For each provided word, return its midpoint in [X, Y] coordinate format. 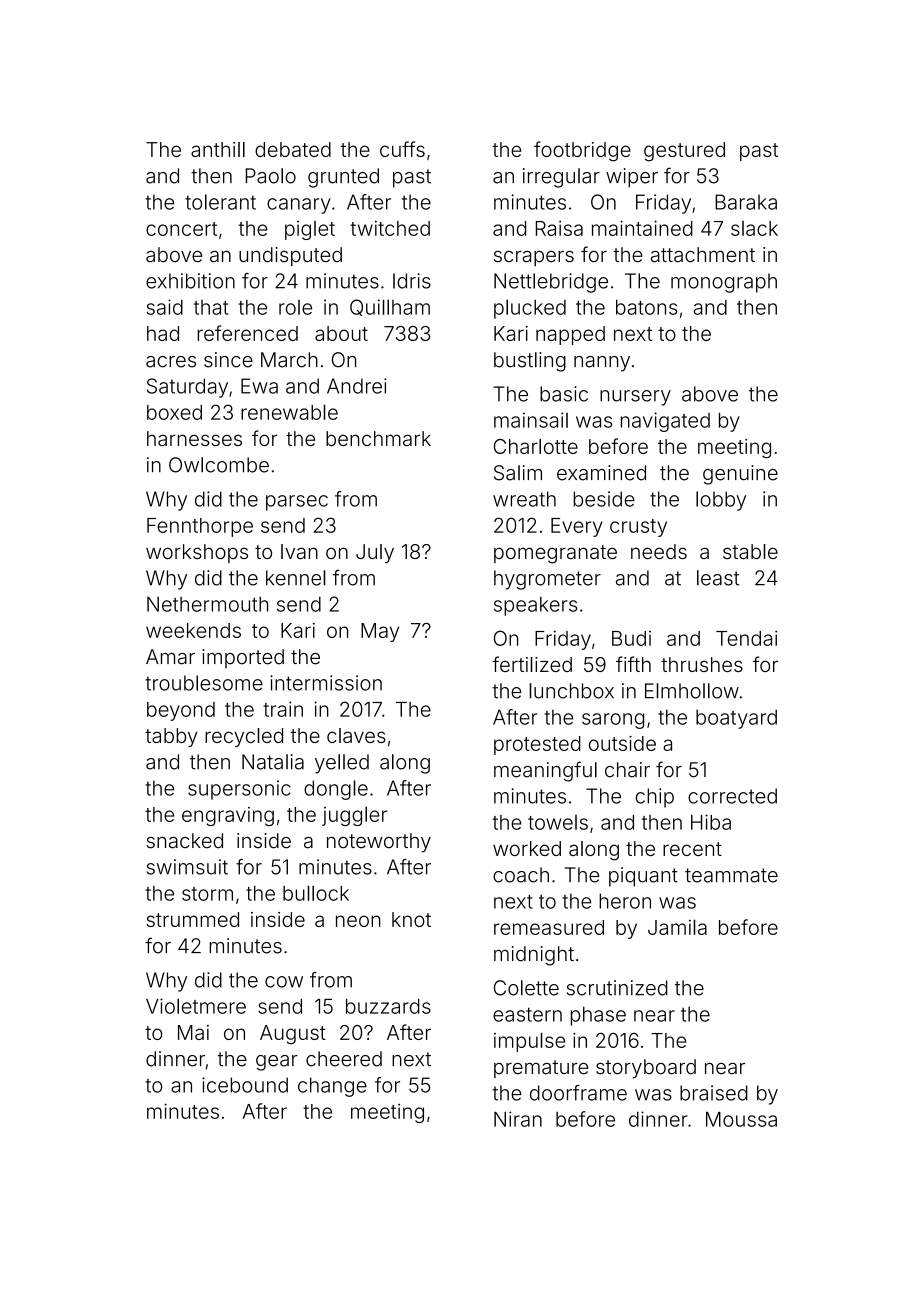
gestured [684, 152]
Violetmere [196, 1006]
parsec [297, 503]
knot [411, 919]
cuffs [402, 149]
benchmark [378, 438]
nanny [602, 364]
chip [654, 798]
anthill [218, 149]
